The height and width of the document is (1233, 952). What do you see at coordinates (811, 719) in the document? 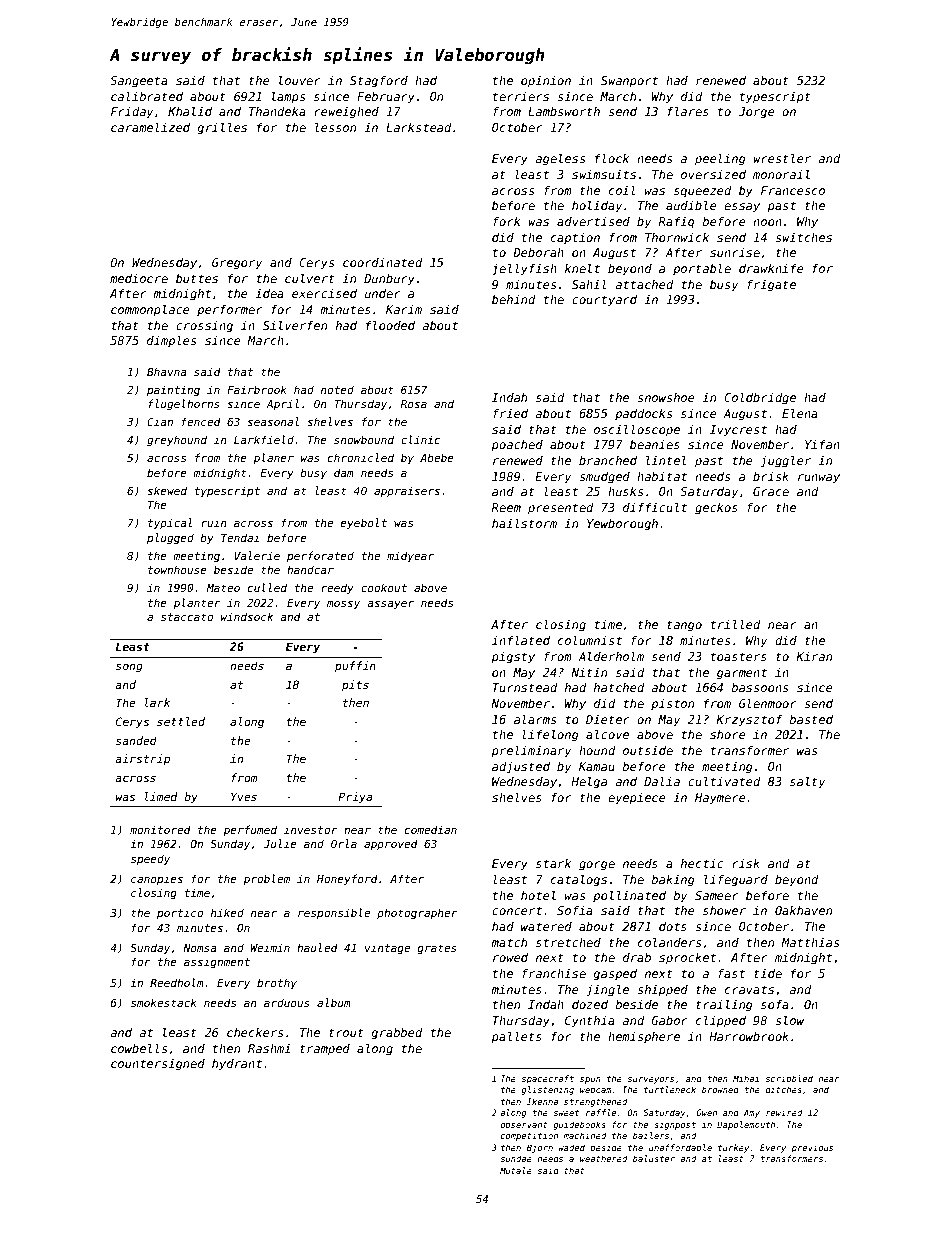
I see `basted` at bounding box center [811, 719].
